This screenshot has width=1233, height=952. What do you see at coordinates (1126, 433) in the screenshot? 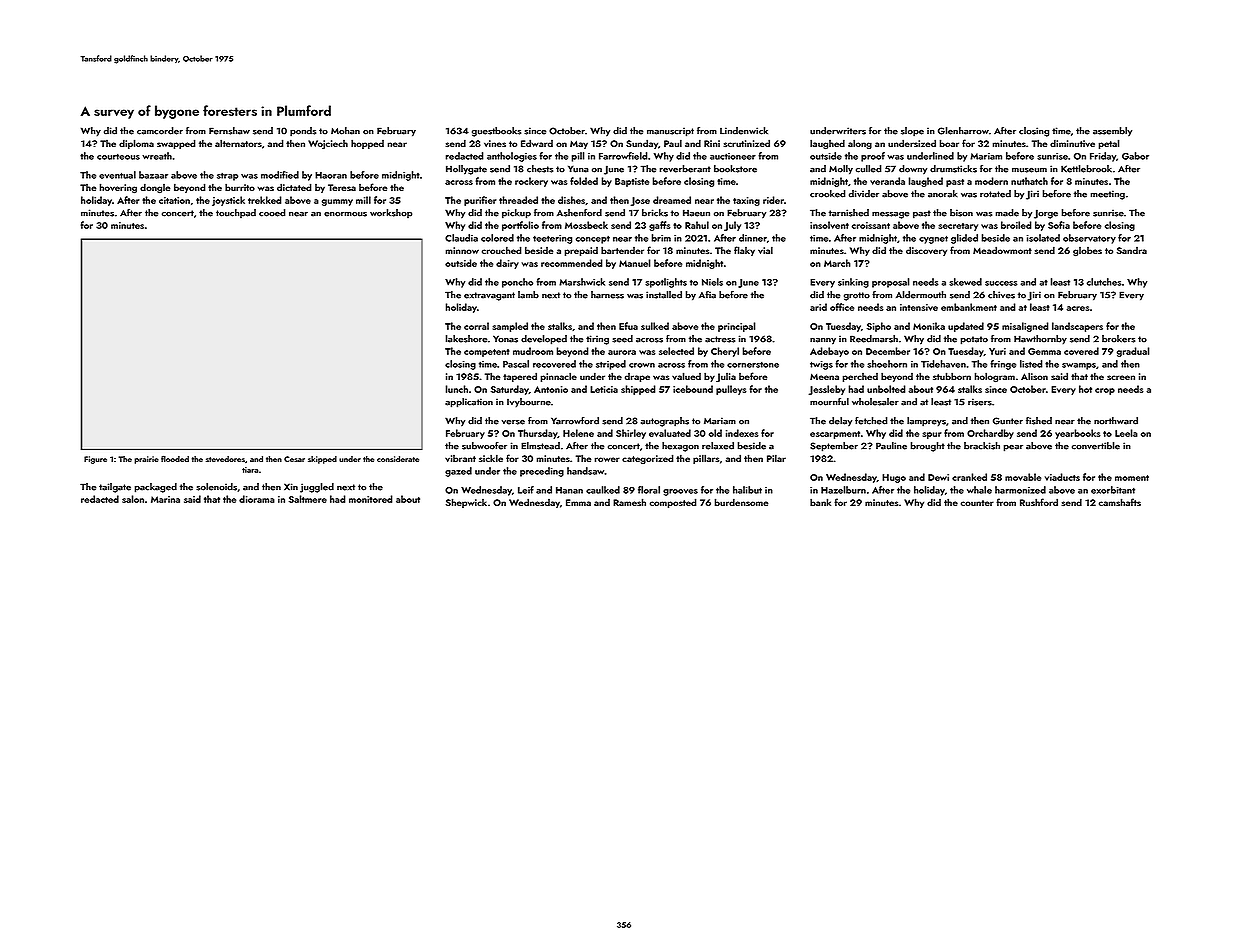
I see `Leela` at bounding box center [1126, 433].
